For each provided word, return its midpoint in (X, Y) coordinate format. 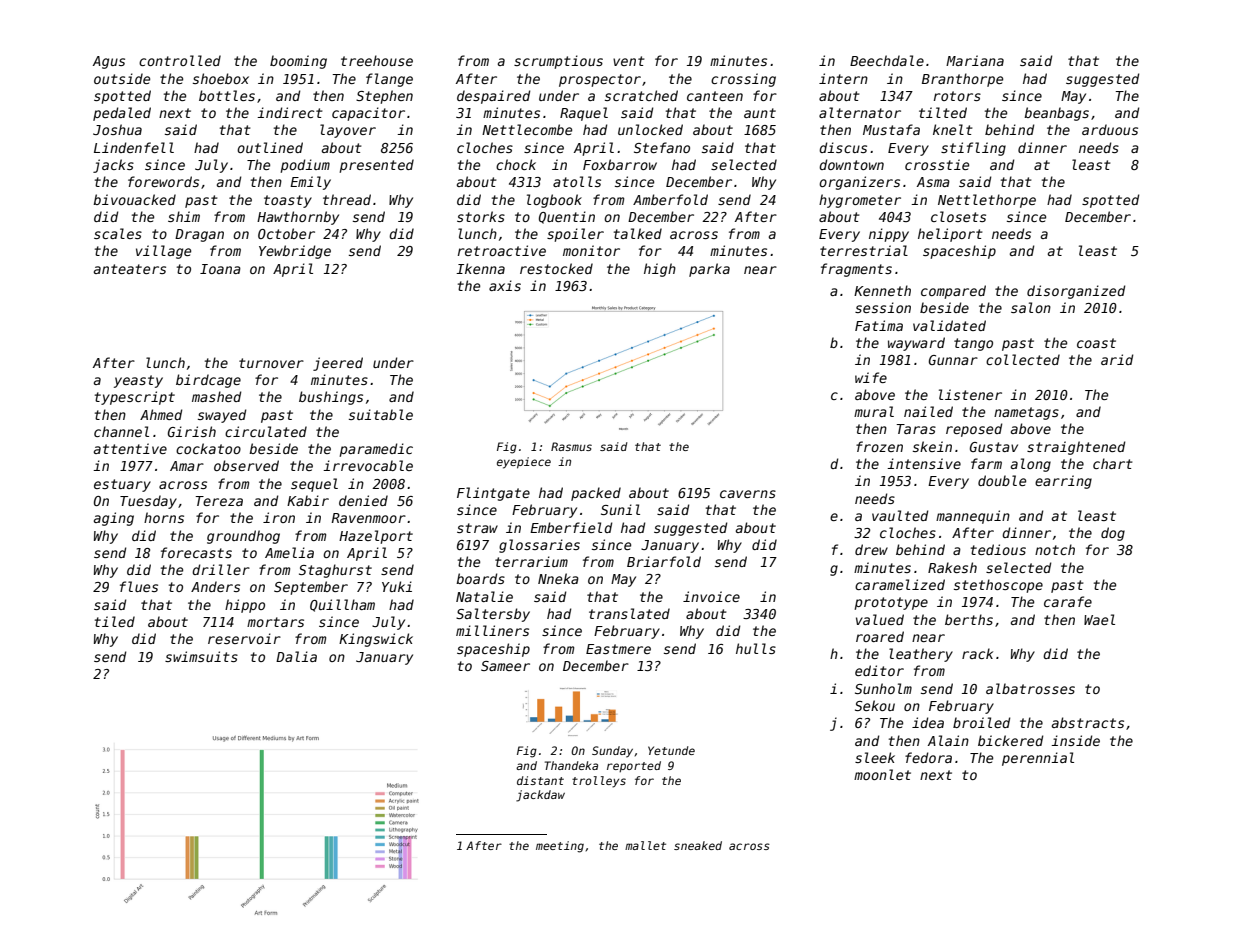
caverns (748, 494)
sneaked (698, 845)
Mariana (975, 60)
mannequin (973, 517)
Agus (109, 62)
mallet (645, 845)
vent (629, 61)
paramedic (376, 450)
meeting (560, 847)
